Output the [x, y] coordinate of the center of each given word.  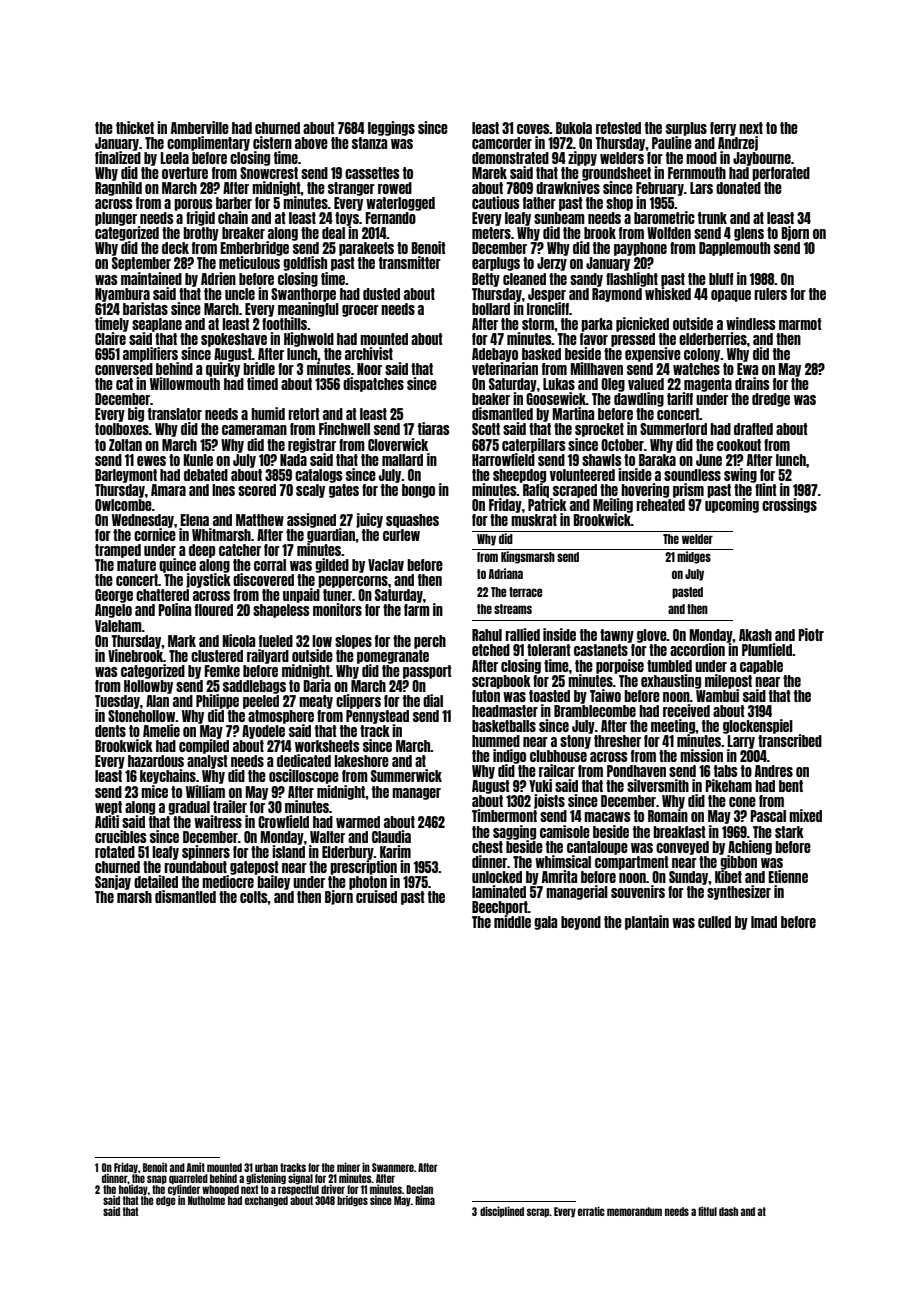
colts [254, 897]
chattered [162, 595]
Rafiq [536, 490]
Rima [425, 1200]
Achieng [750, 847]
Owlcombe [123, 505]
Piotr [811, 634]
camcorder [502, 143]
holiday [133, 1190]
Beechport [500, 908]
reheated [660, 505]
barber [234, 203]
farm [417, 610]
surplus [686, 129]
